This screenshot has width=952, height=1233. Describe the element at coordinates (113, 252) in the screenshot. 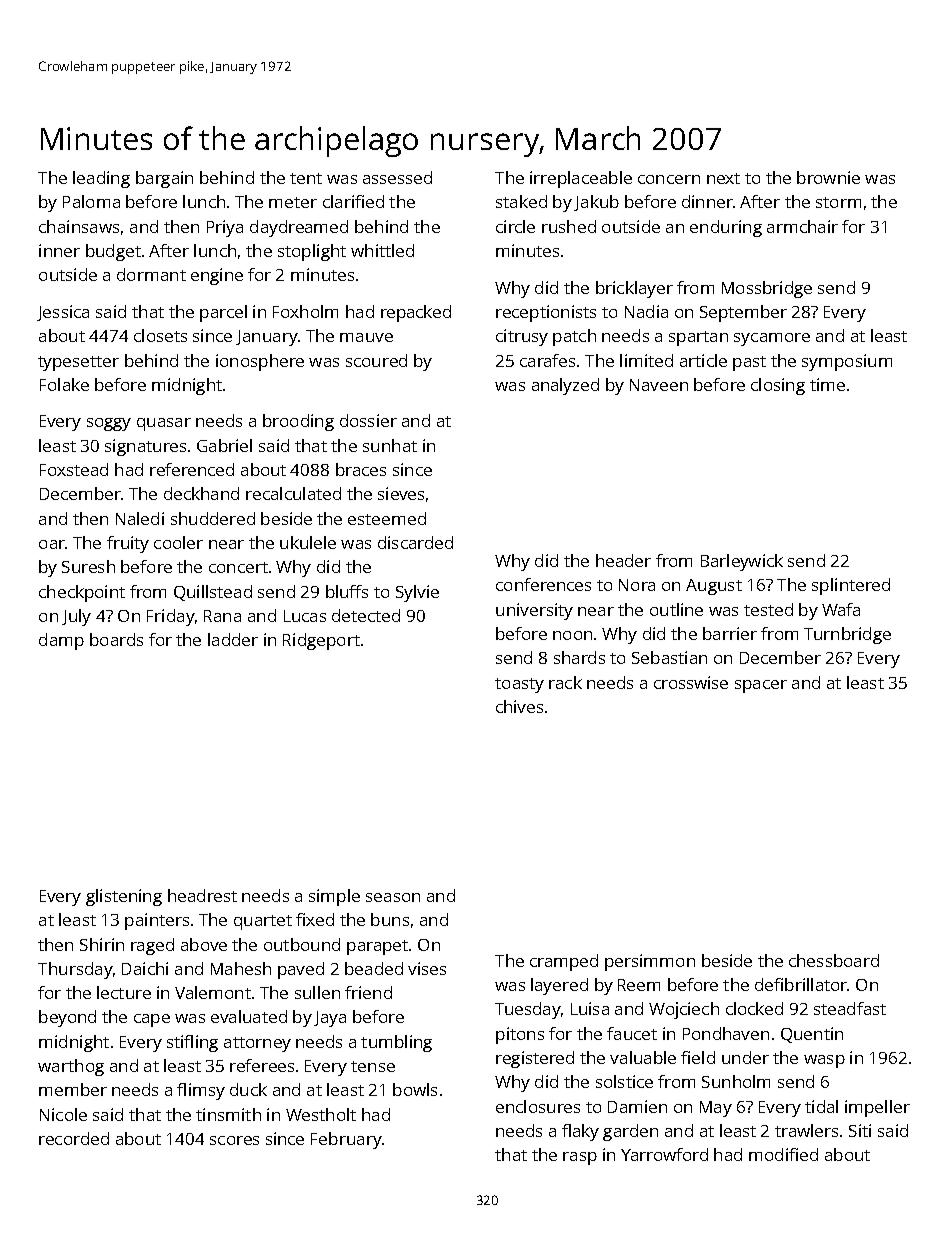

I see `budget` at that location.
